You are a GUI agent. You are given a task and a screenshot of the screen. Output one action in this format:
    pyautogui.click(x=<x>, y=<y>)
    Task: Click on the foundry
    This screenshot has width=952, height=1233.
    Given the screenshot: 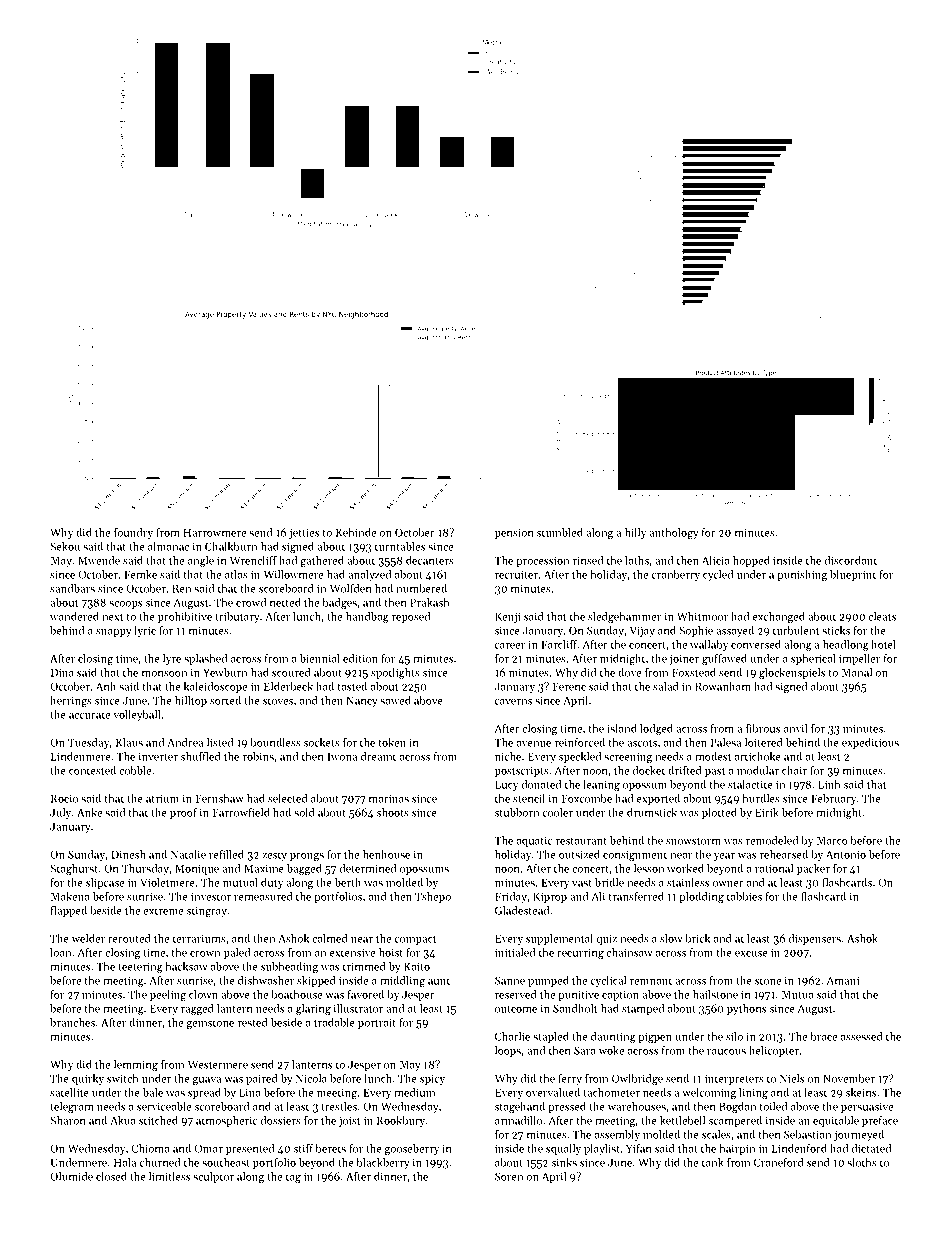 What is the action you would take?
    pyautogui.click(x=133, y=533)
